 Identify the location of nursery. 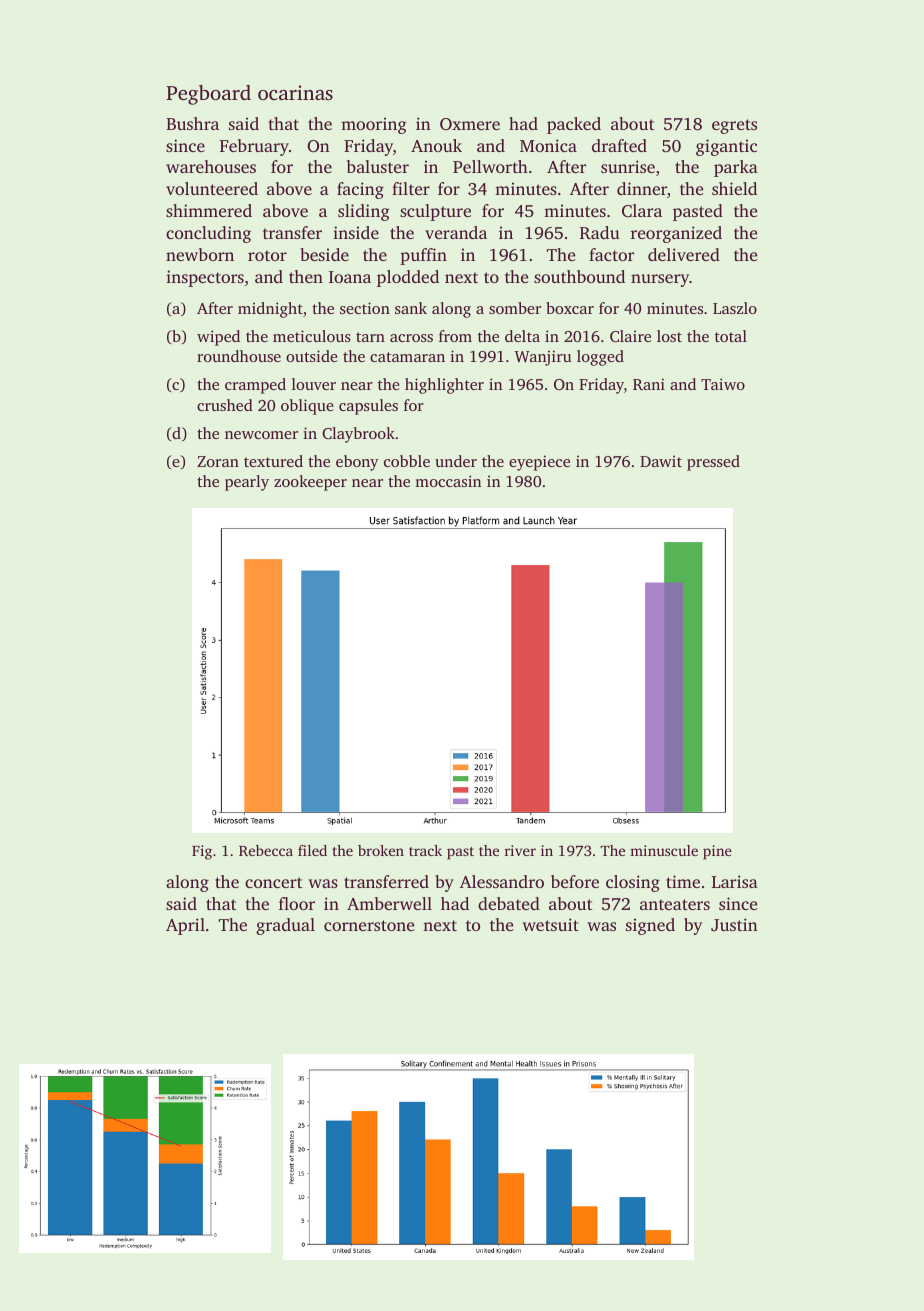
(660, 280).
